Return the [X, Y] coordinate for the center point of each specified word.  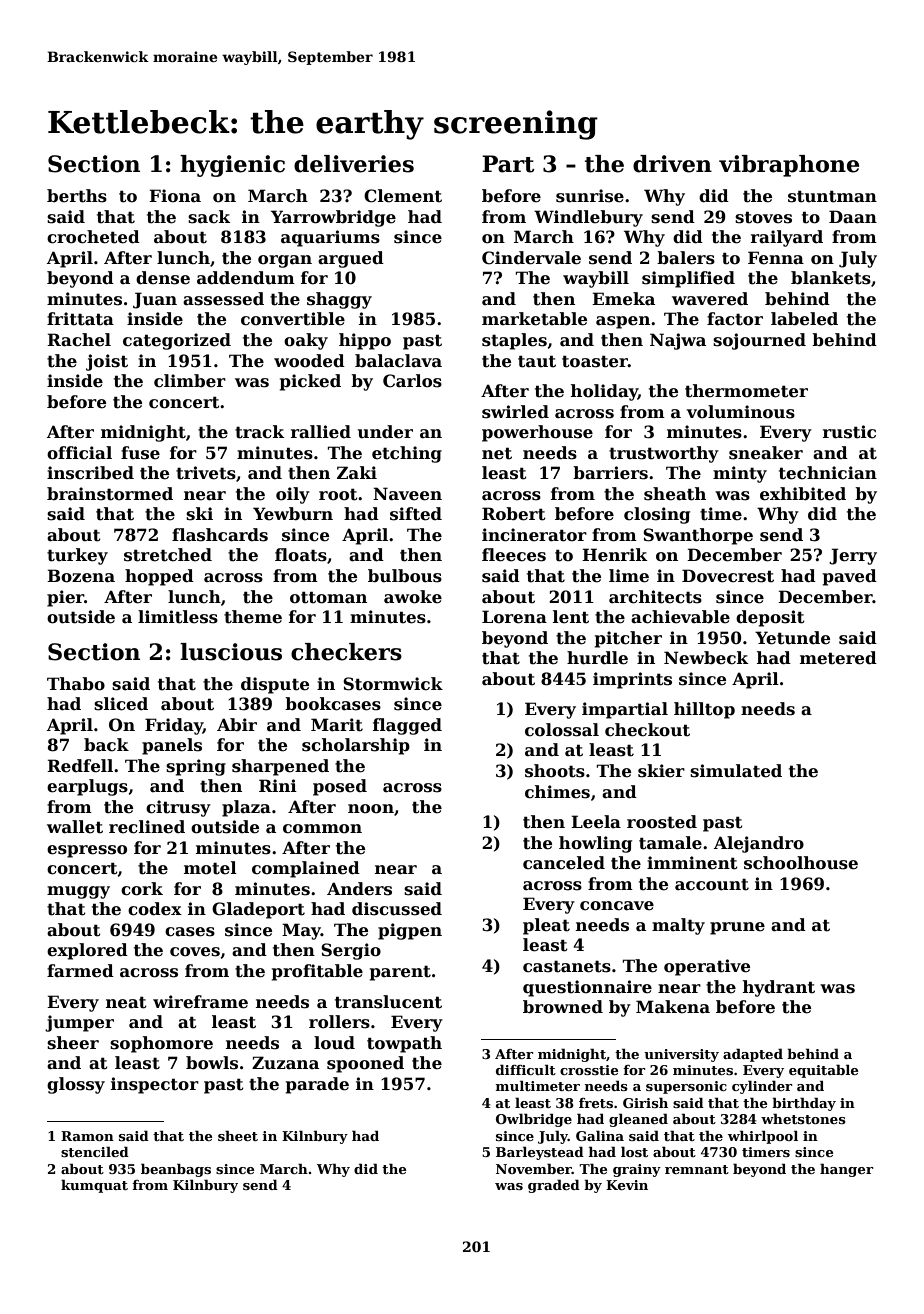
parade [317, 1085]
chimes [557, 792]
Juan [155, 300]
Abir [237, 724]
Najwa [678, 341]
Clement [403, 196]
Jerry [853, 556]
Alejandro [759, 844]
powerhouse [537, 433]
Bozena [81, 576]
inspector [155, 1085]
